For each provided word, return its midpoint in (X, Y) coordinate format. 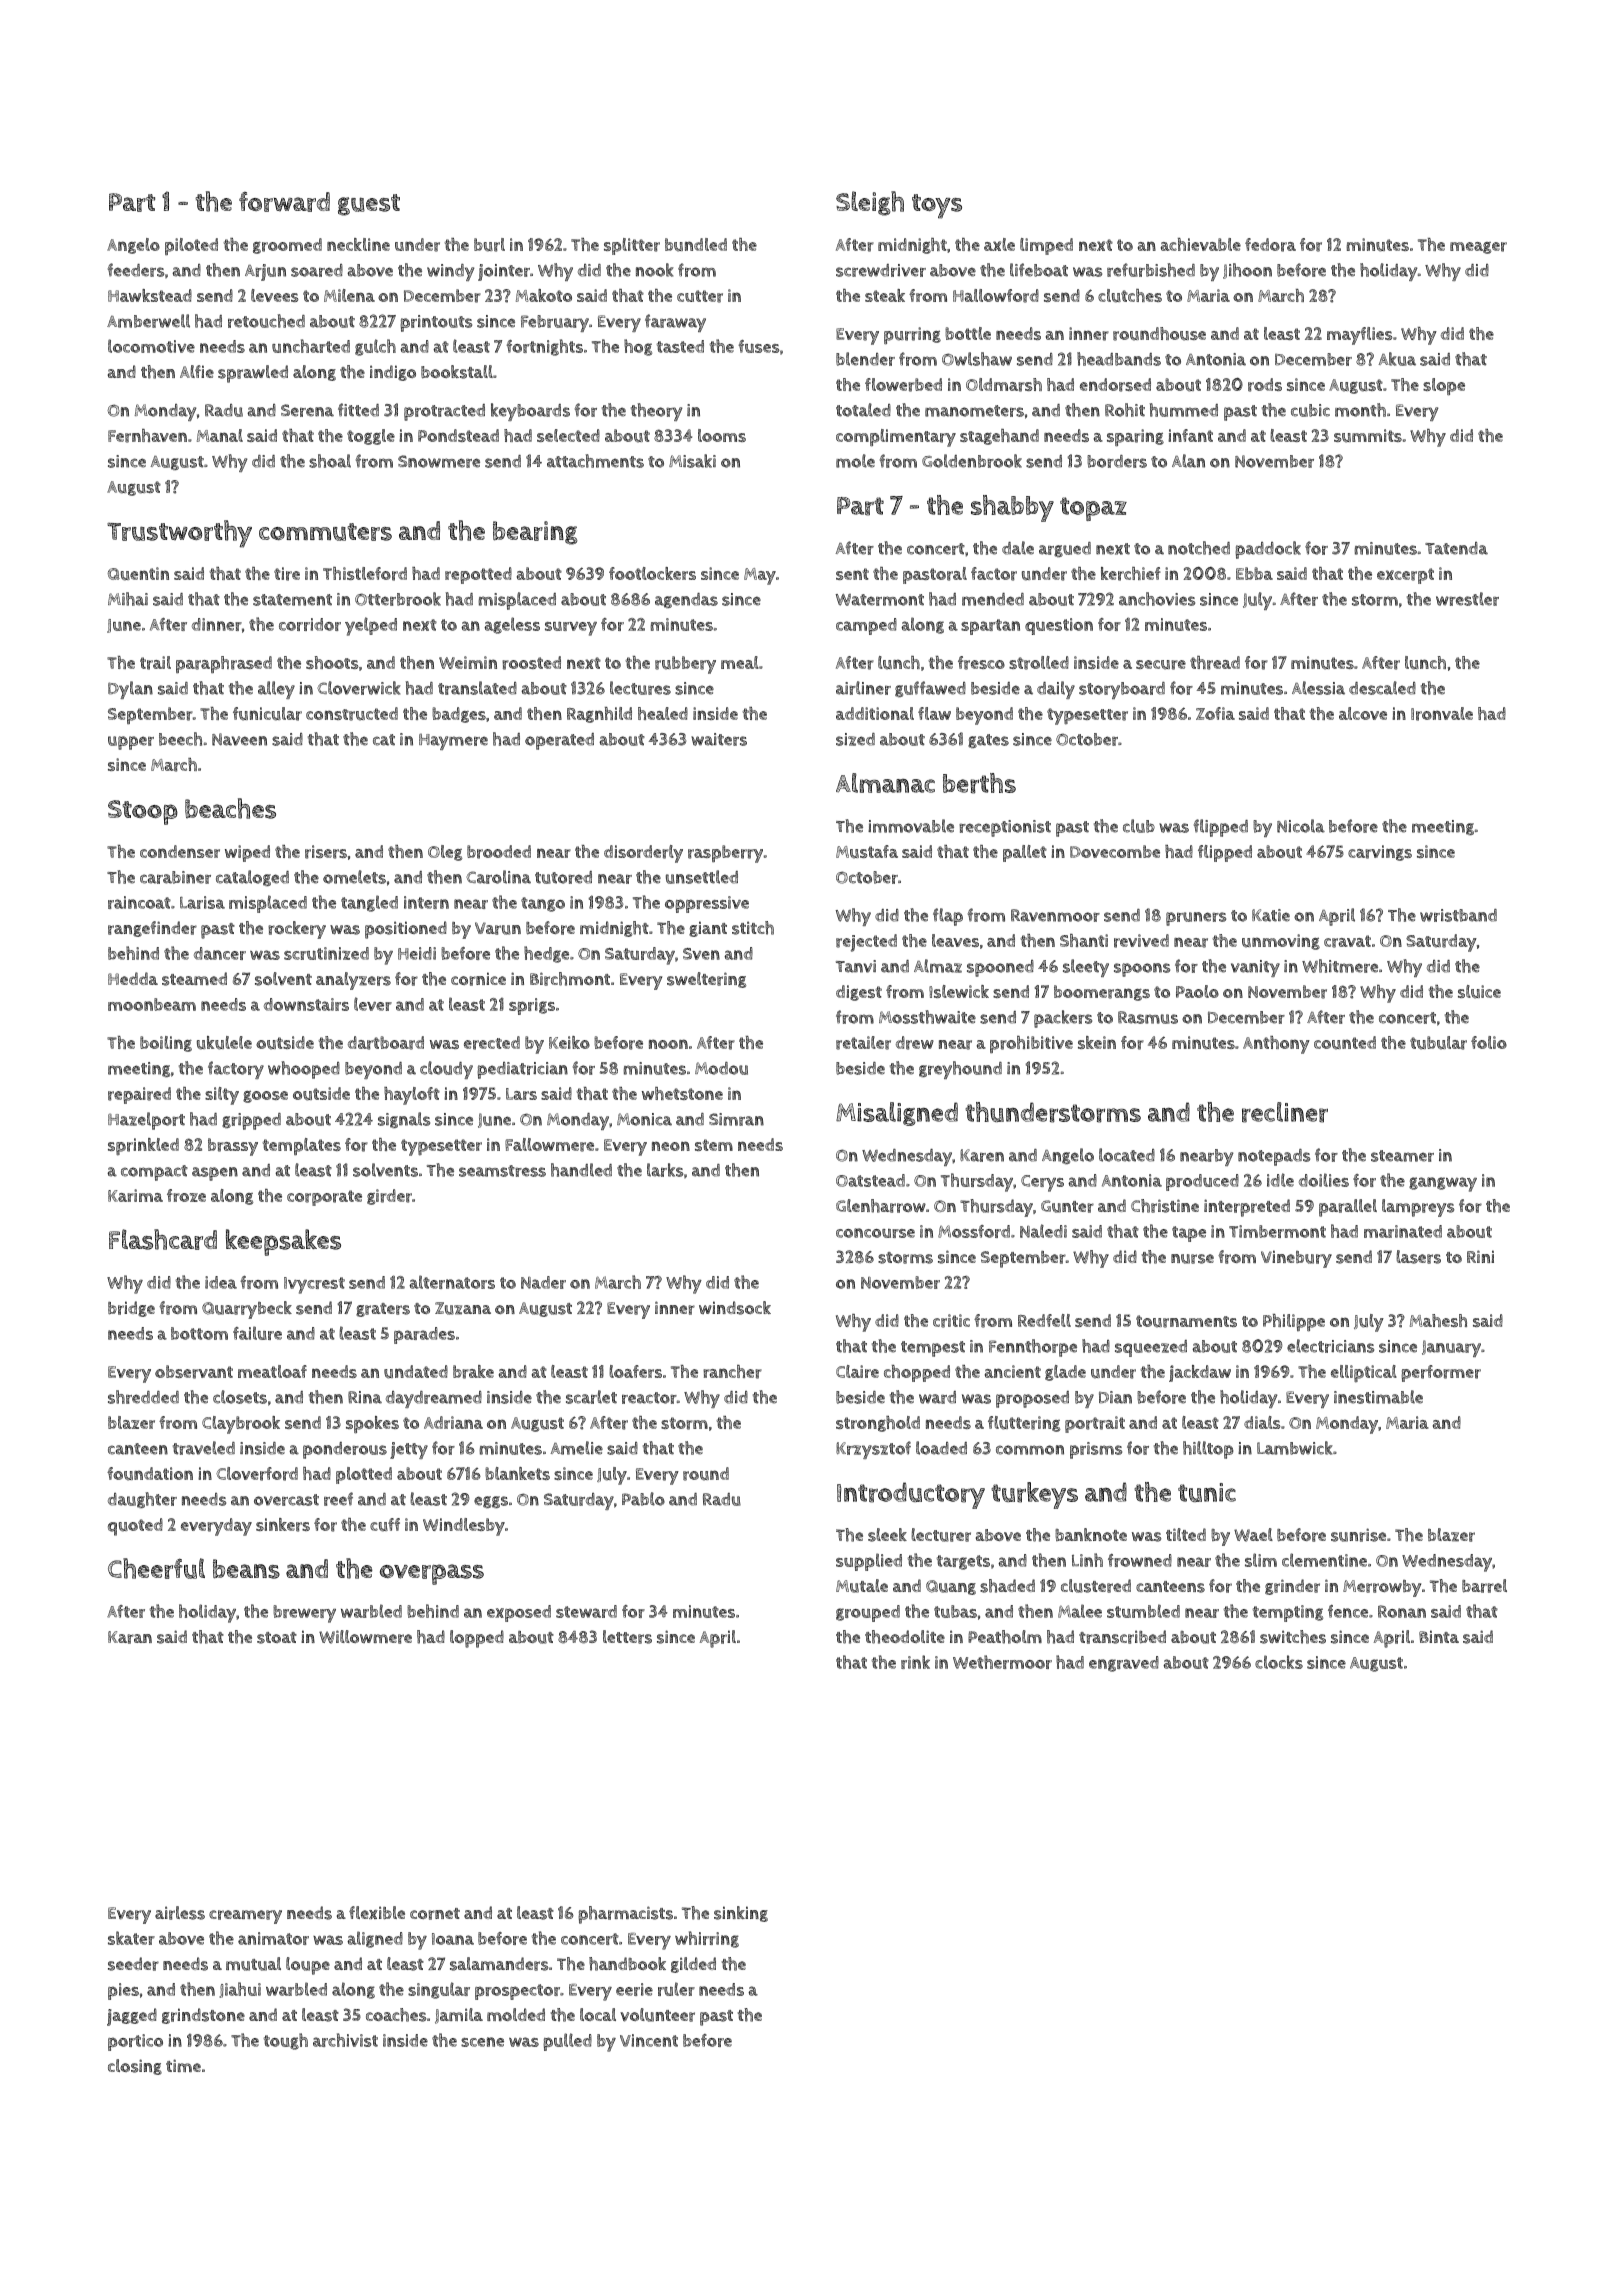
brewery (304, 1614)
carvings (1380, 853)
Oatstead (870, 1180)
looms (722, 435)
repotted (478, 575)
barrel (1484, 1586)
